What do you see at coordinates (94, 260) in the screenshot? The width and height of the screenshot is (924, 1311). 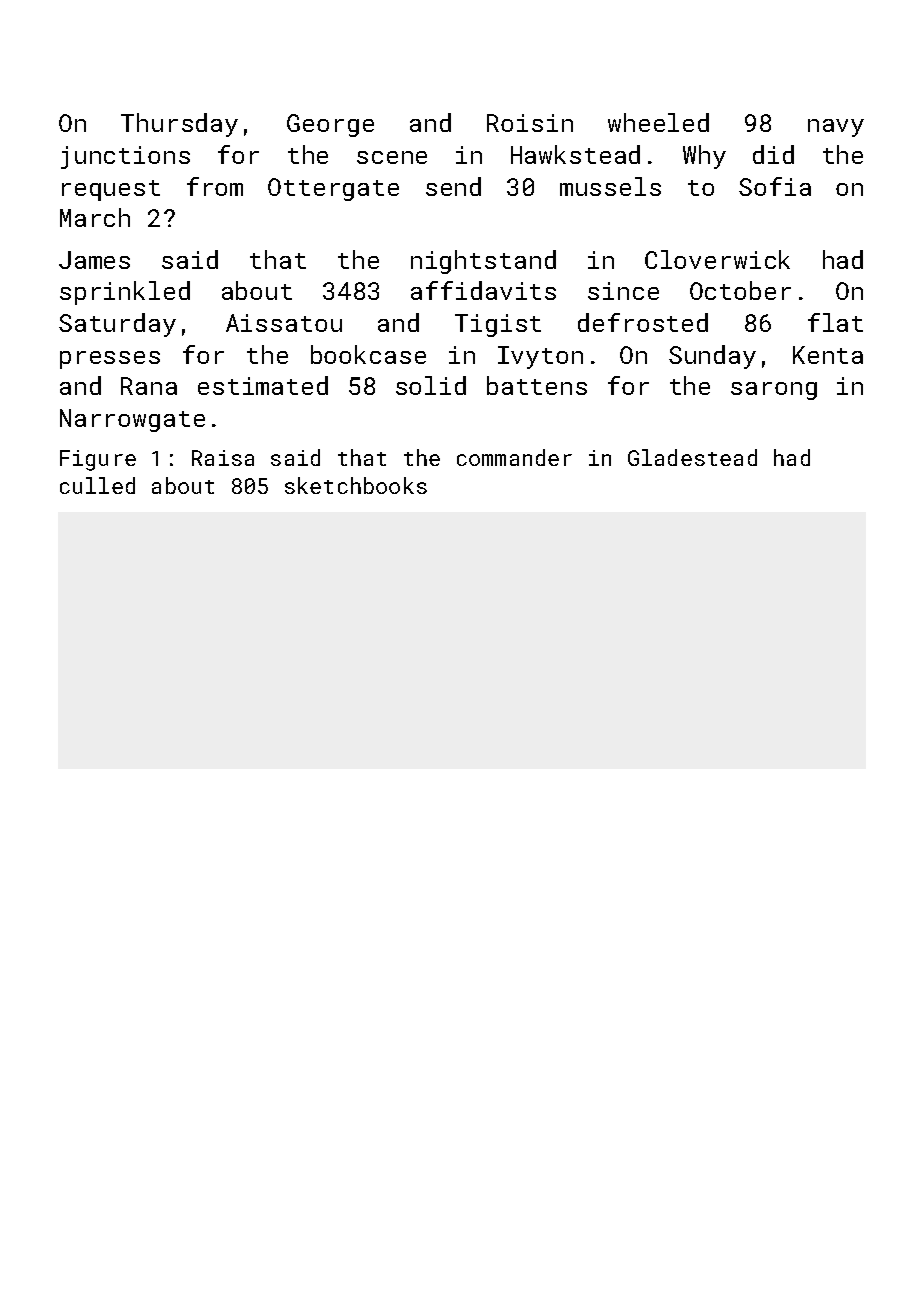 I see `James` at bounding box center [94, 260].
